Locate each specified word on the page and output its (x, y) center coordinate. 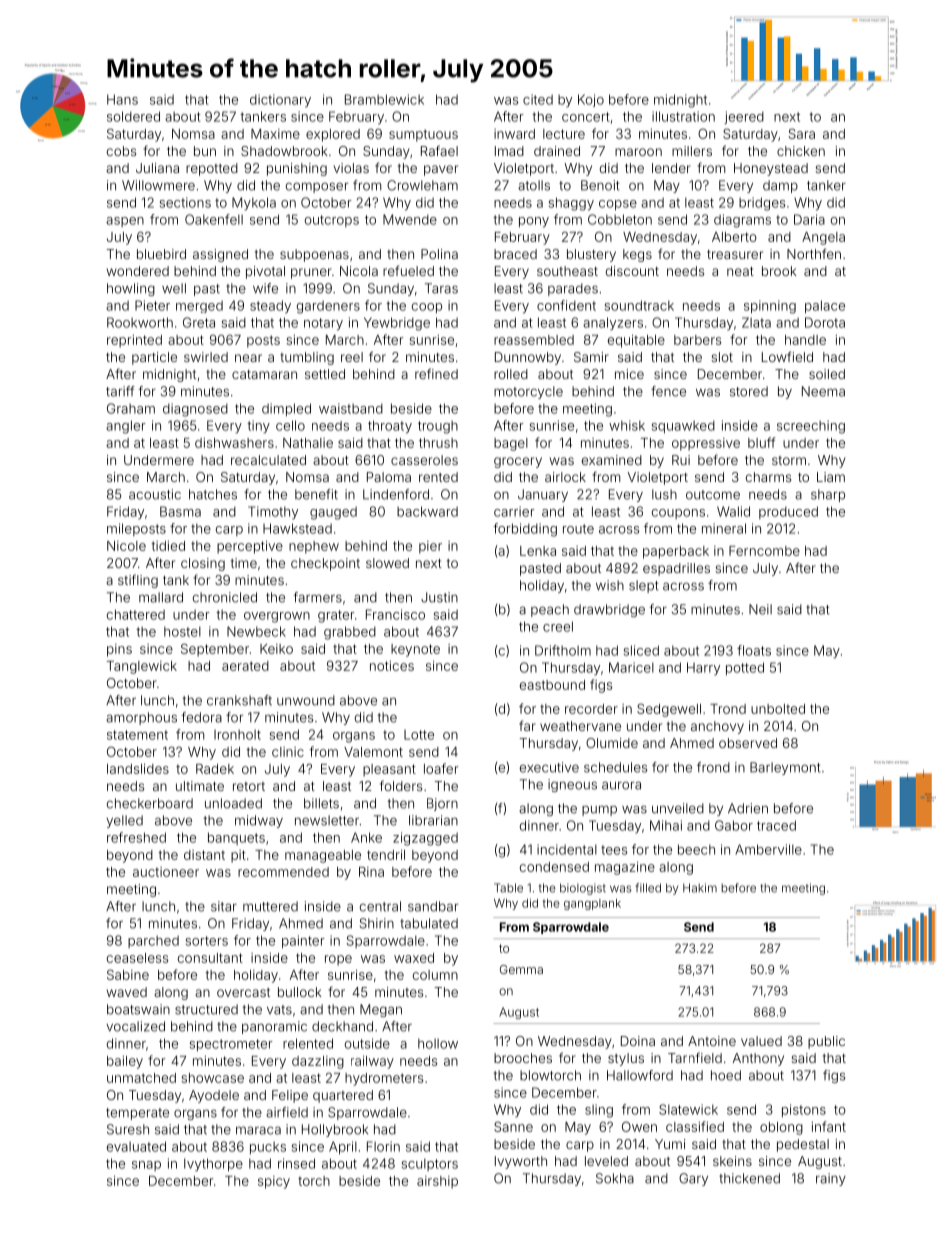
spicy (274, 1182)
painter (303, 941)
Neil (760, 609)
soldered (133, 116)
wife (265, 288)
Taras (441, 288)
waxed (414, 958)
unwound (306, 700)
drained (557, 151)
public (826, 1042)
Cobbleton (620, 219)
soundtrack (639, 305)
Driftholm (563, 650)
